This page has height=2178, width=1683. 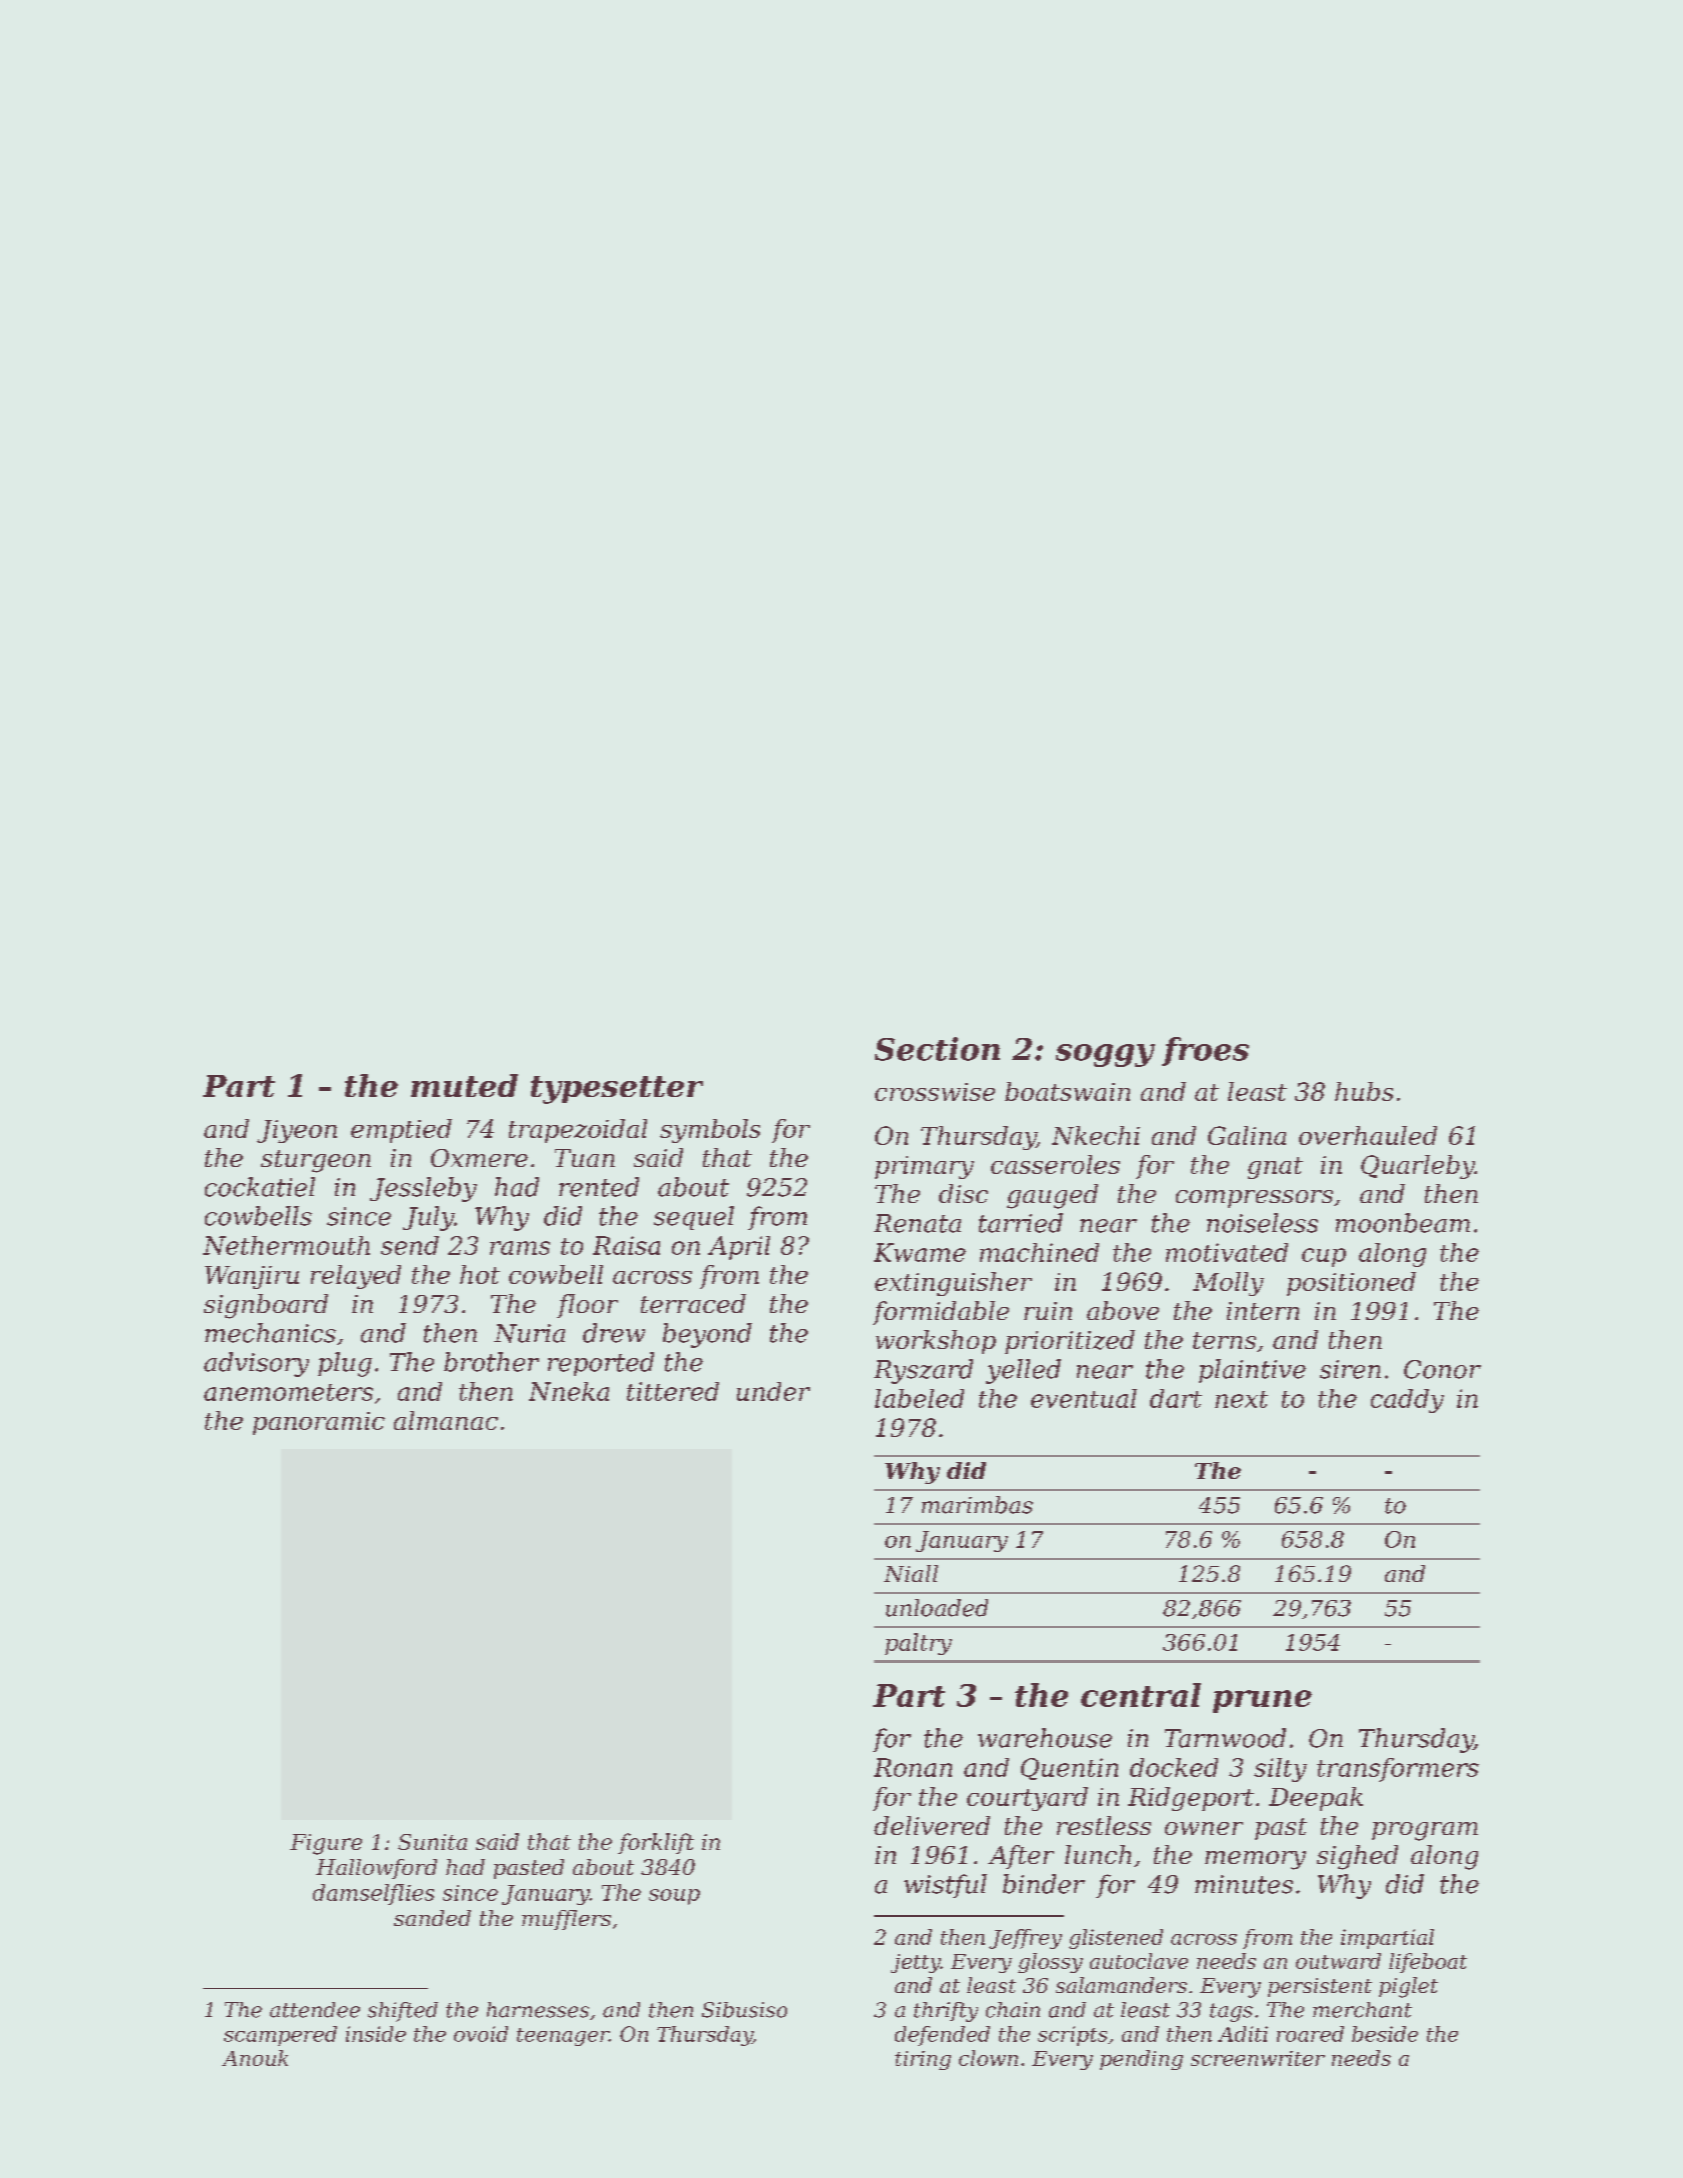 What do you see at coordinates (1141, 1695) in the page?
I see `central` at bounding box center [1141, 1695].
